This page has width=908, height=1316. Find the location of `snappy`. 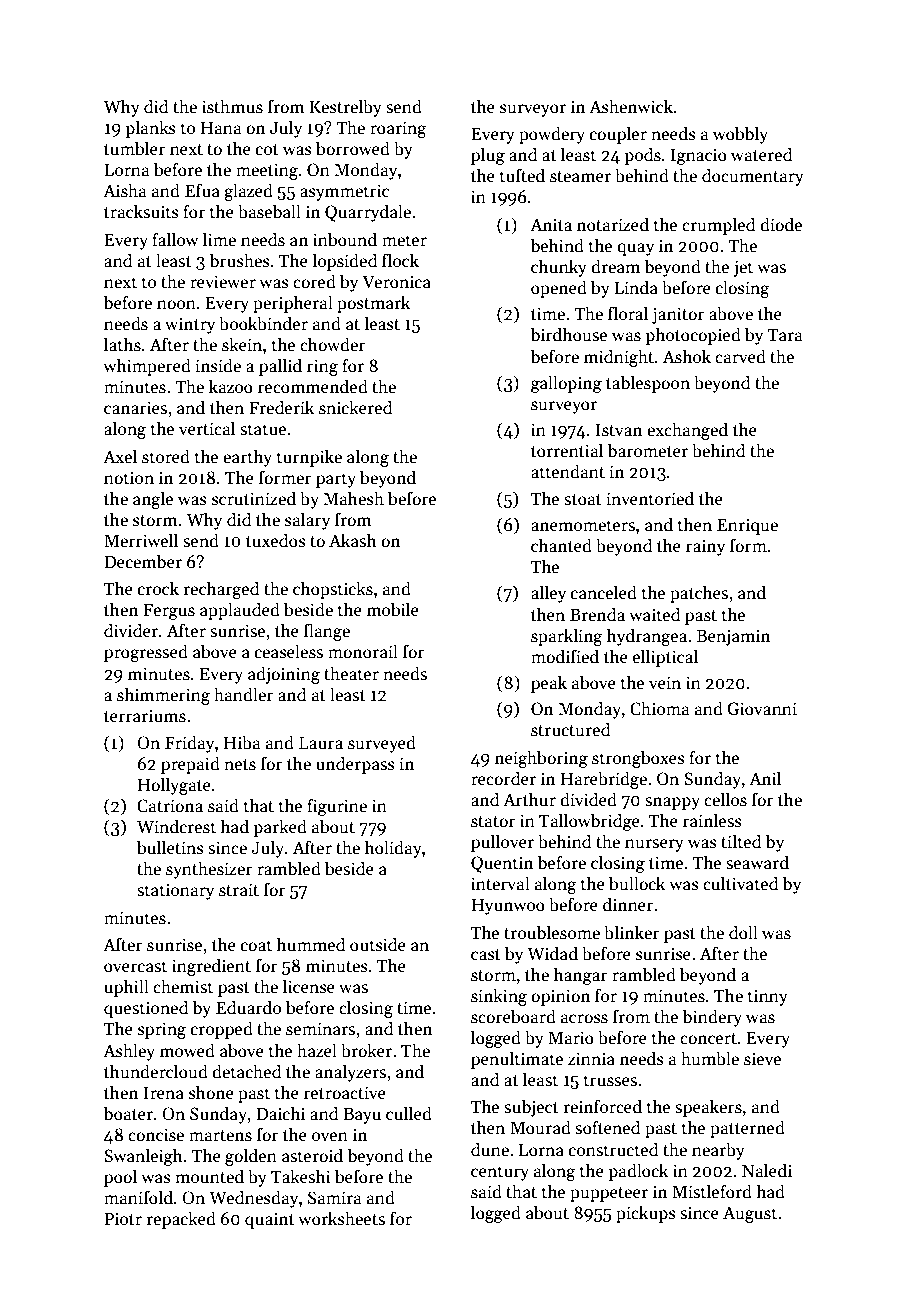

snappy is located at coordinates (672, 803).
